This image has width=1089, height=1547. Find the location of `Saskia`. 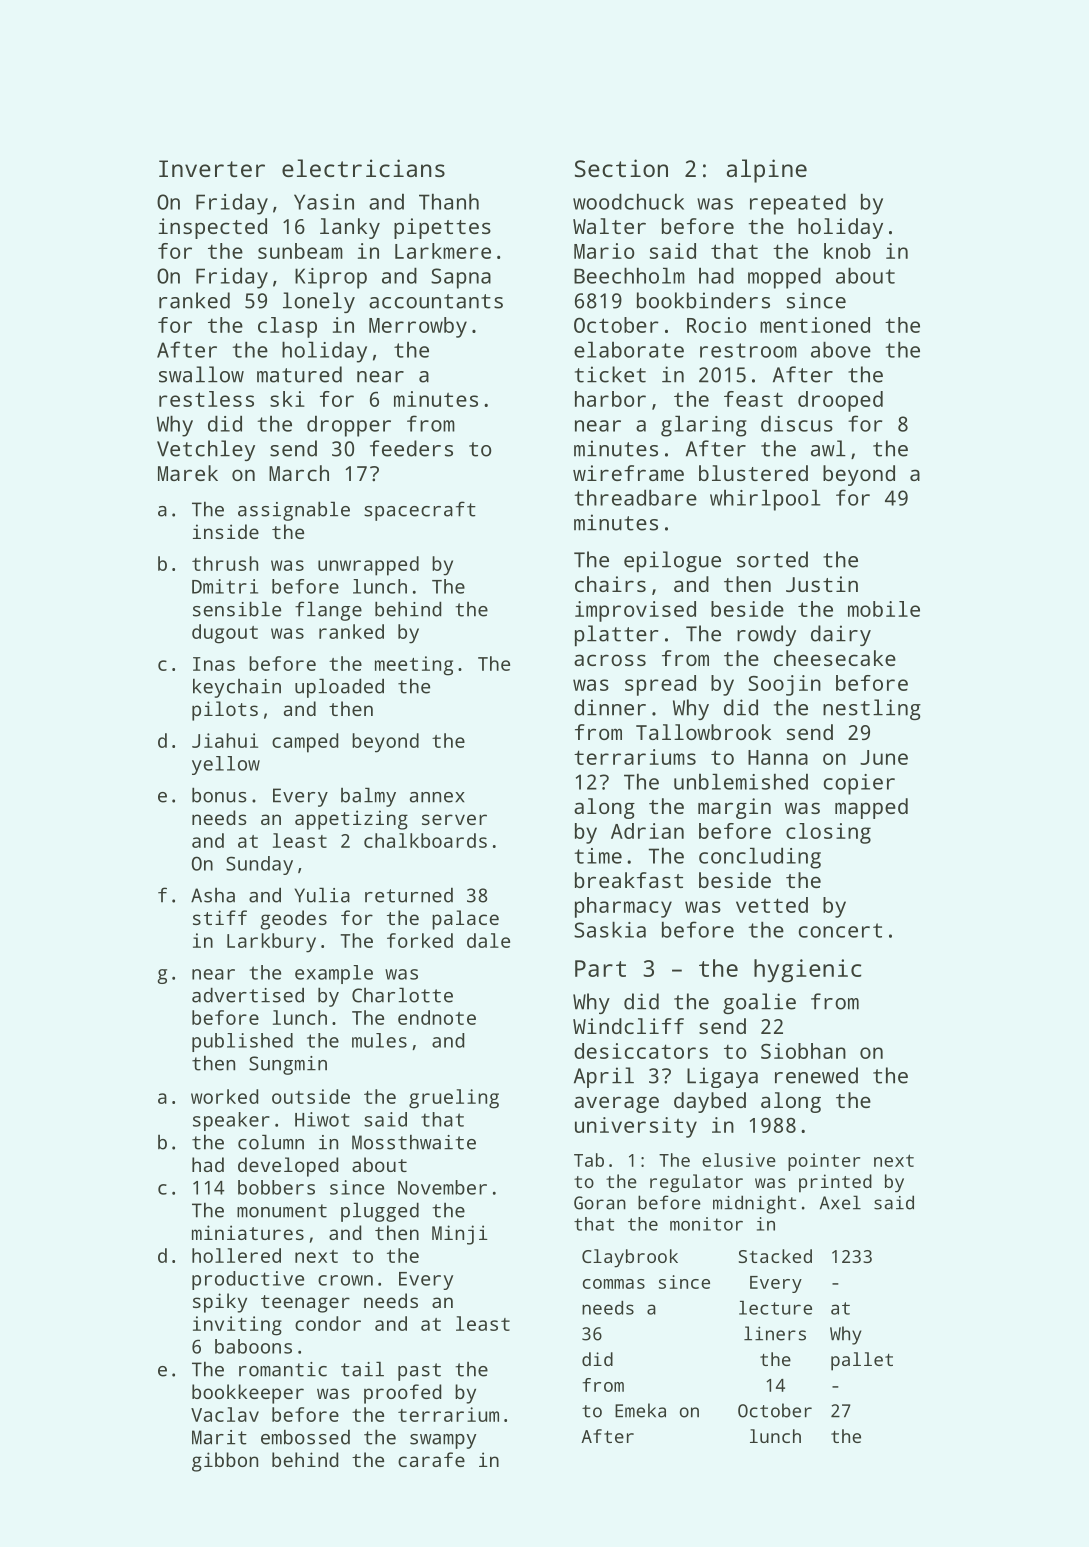

Saskia is located at coordinates (610, 929).
